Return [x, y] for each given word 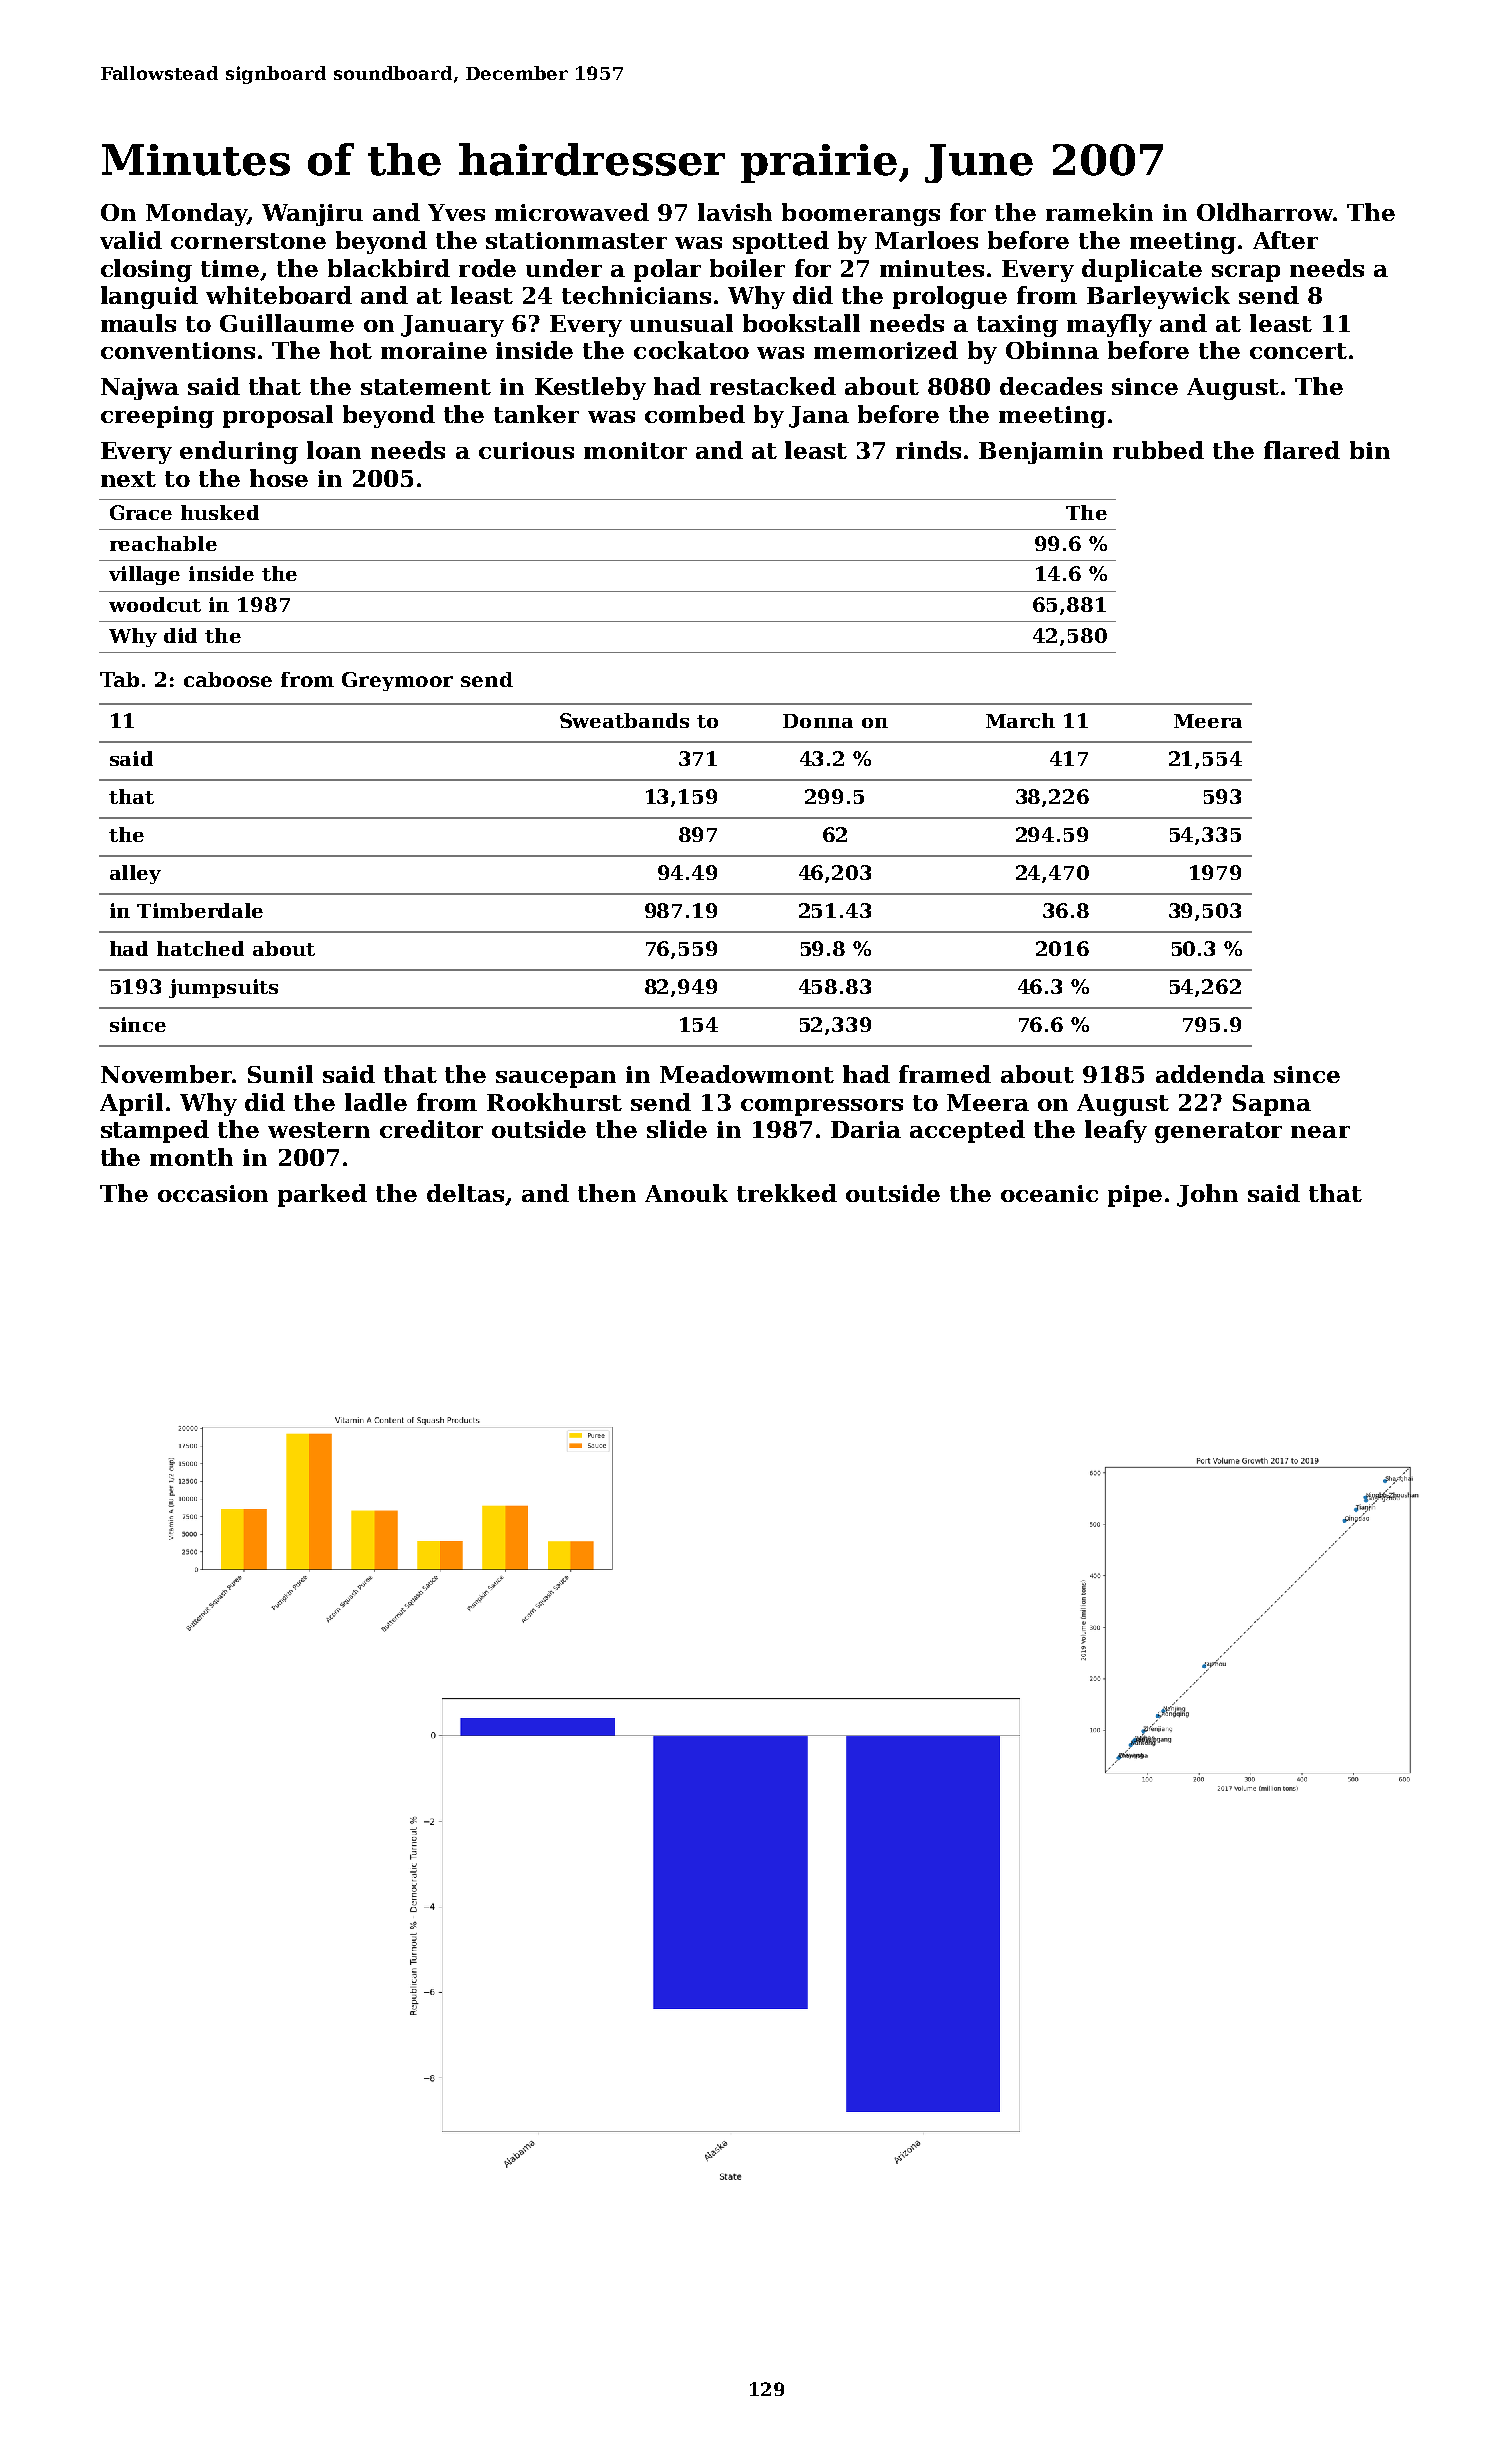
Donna [818, 721]
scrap [1246, 273]
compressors [822, 1107]
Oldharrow [1265, 212]
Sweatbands [624, 720]
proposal [278, 416]
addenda [1210, 1074]
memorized [886, 350]
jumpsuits [223, 988]
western [319, 1130]
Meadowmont [747, 1074]
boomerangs [861, 214]
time [230, 268]
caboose [228, 679]
